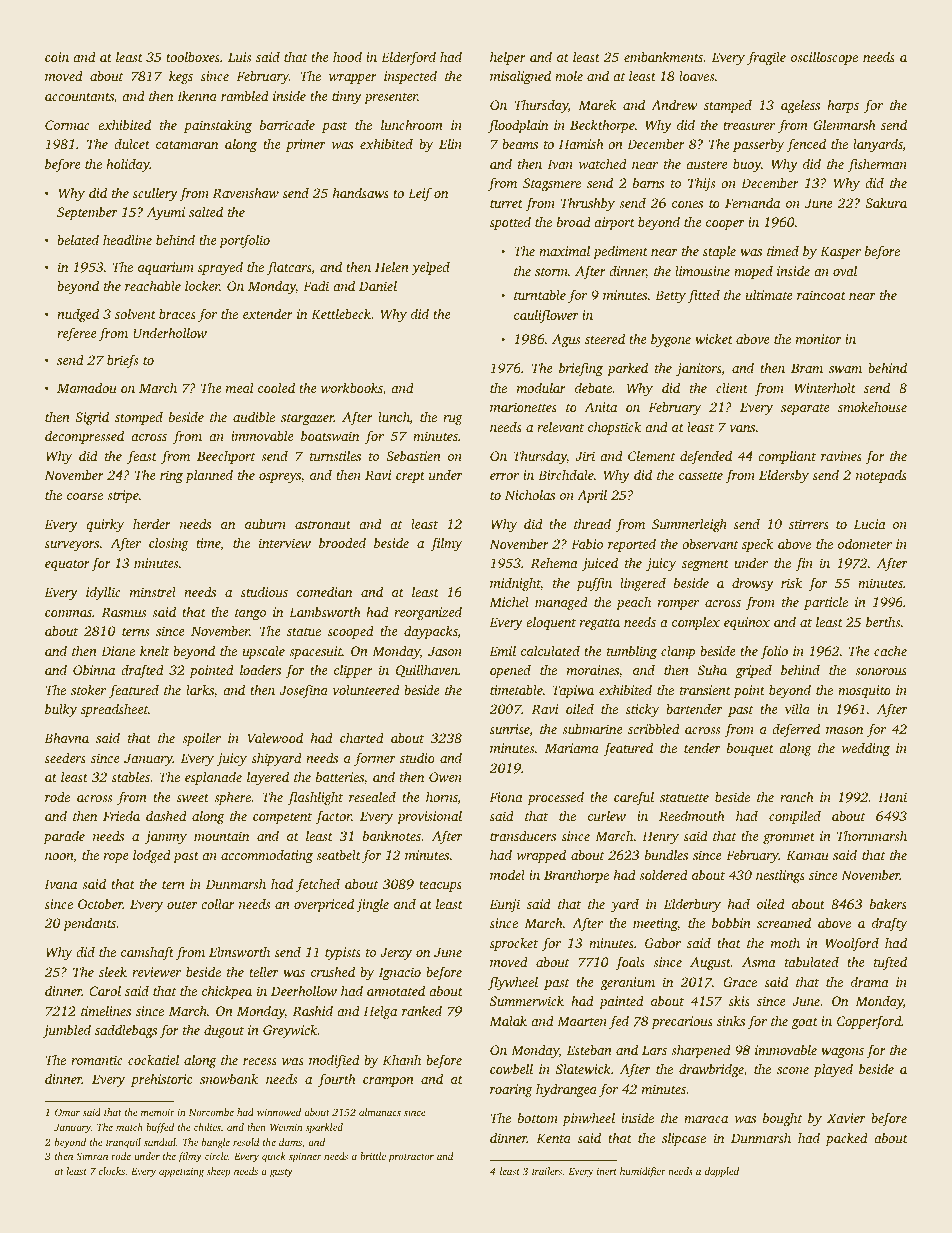 The width and height of the document is (952, 1233). Describe the element at coordinates (824, 58) in the document. I see `oscilloscope` at that location.
